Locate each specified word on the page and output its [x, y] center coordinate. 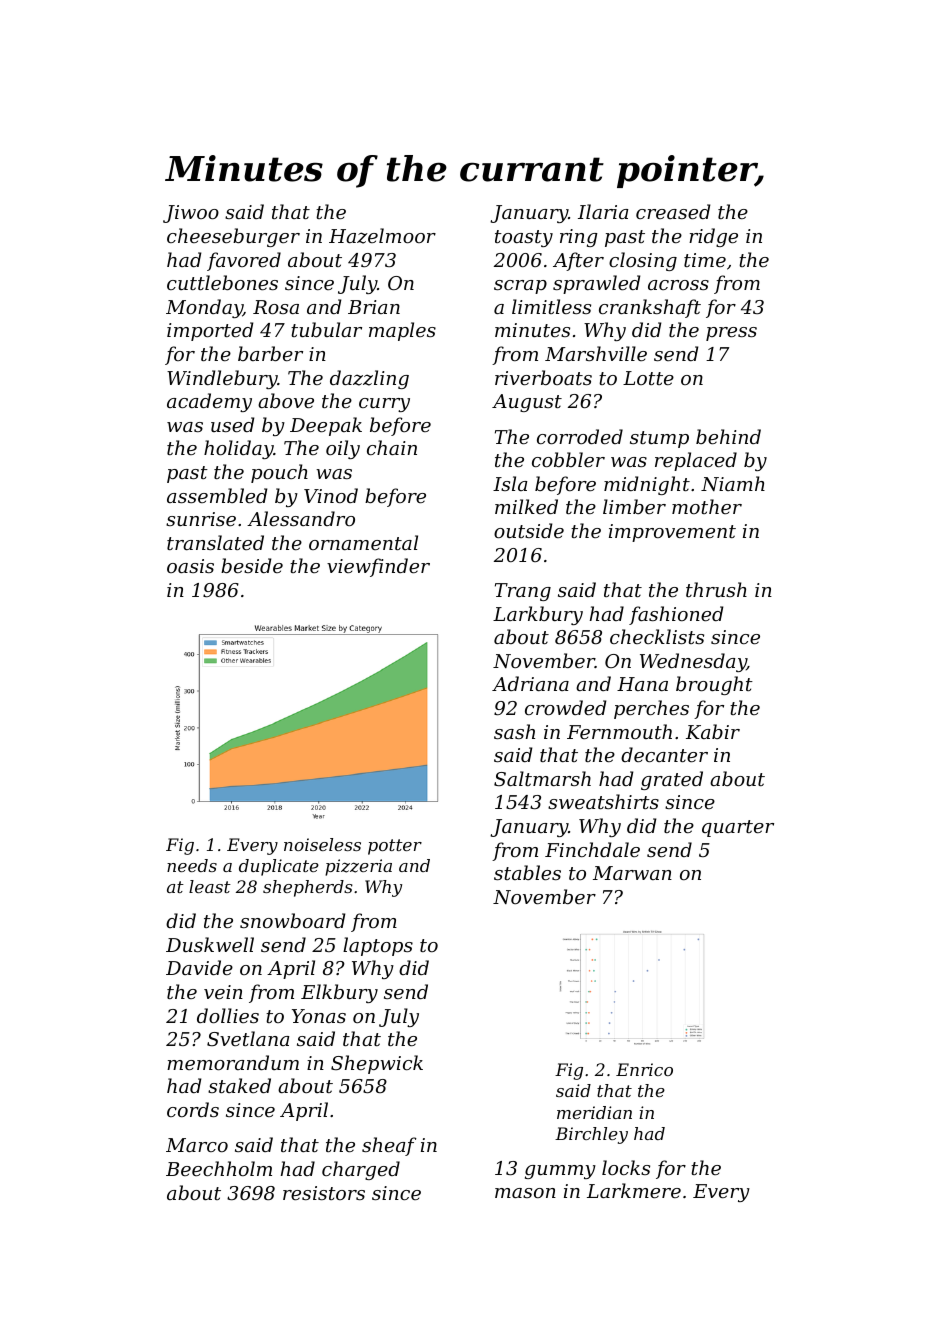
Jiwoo [191, 214]
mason [525, 1193]
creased [673, 211]
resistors [324, 1193]
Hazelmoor [382, 236]
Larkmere [634, 1190]
